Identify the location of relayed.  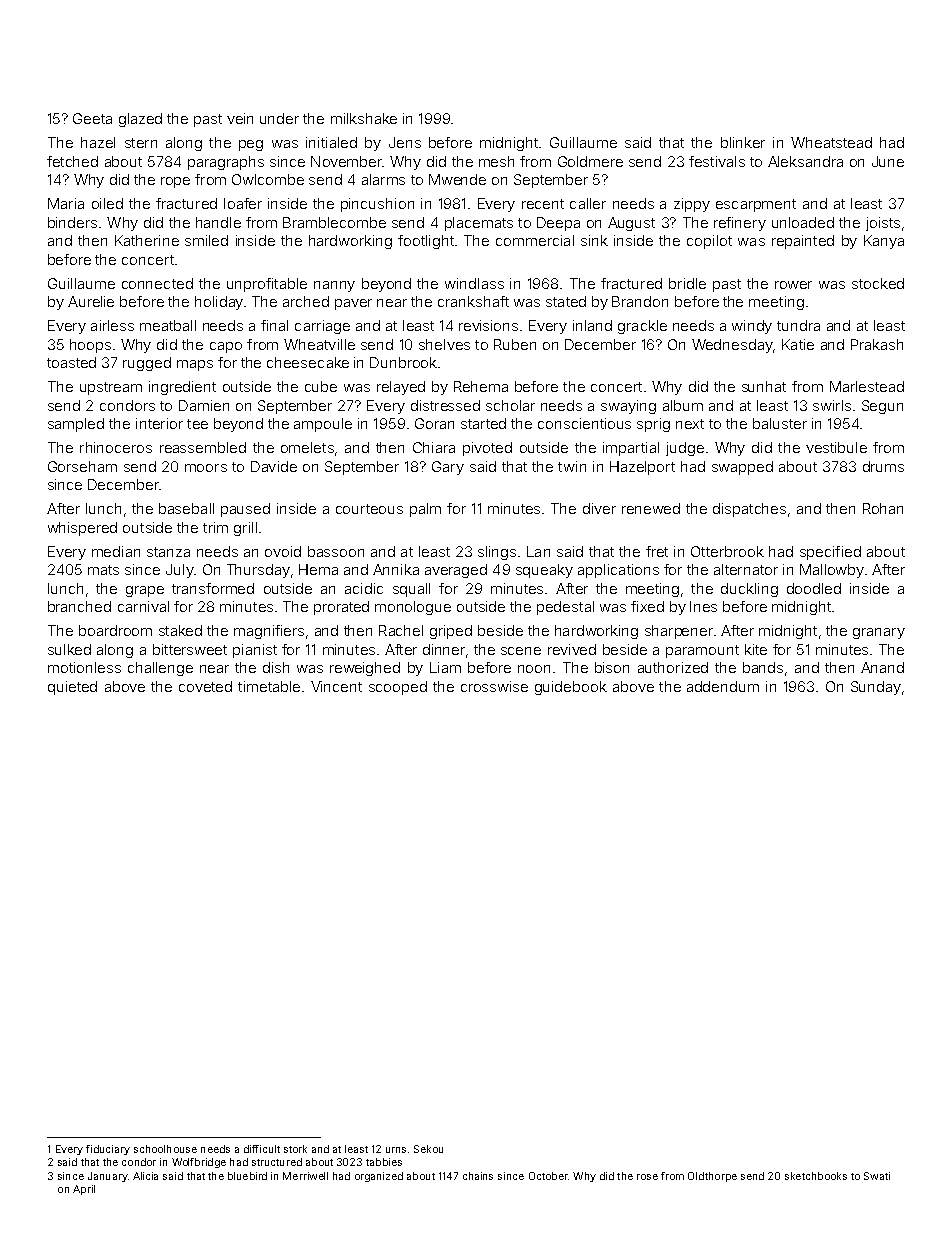
(401, 388).
